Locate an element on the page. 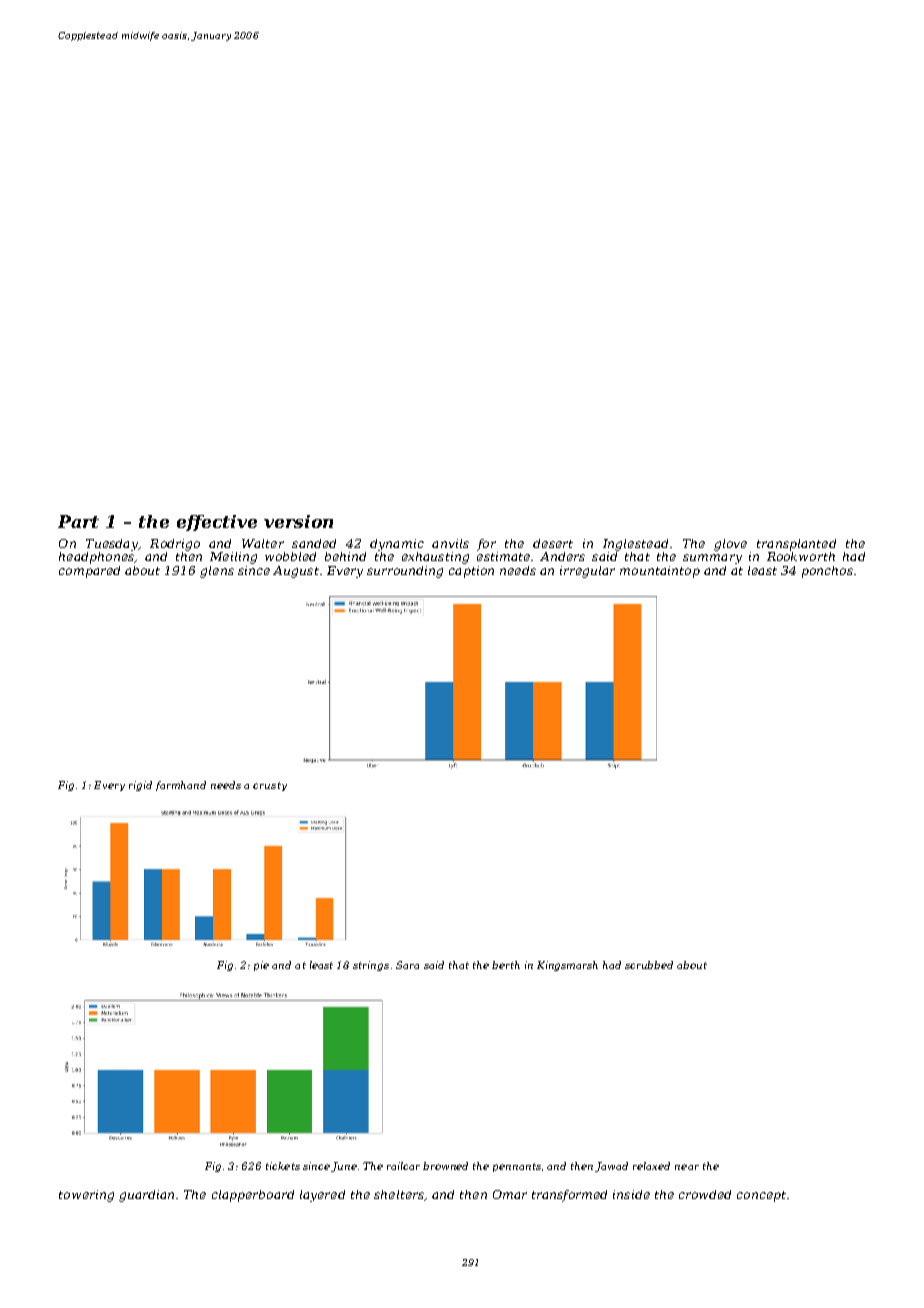  scrubbed is located at coordinates (649, 965).
